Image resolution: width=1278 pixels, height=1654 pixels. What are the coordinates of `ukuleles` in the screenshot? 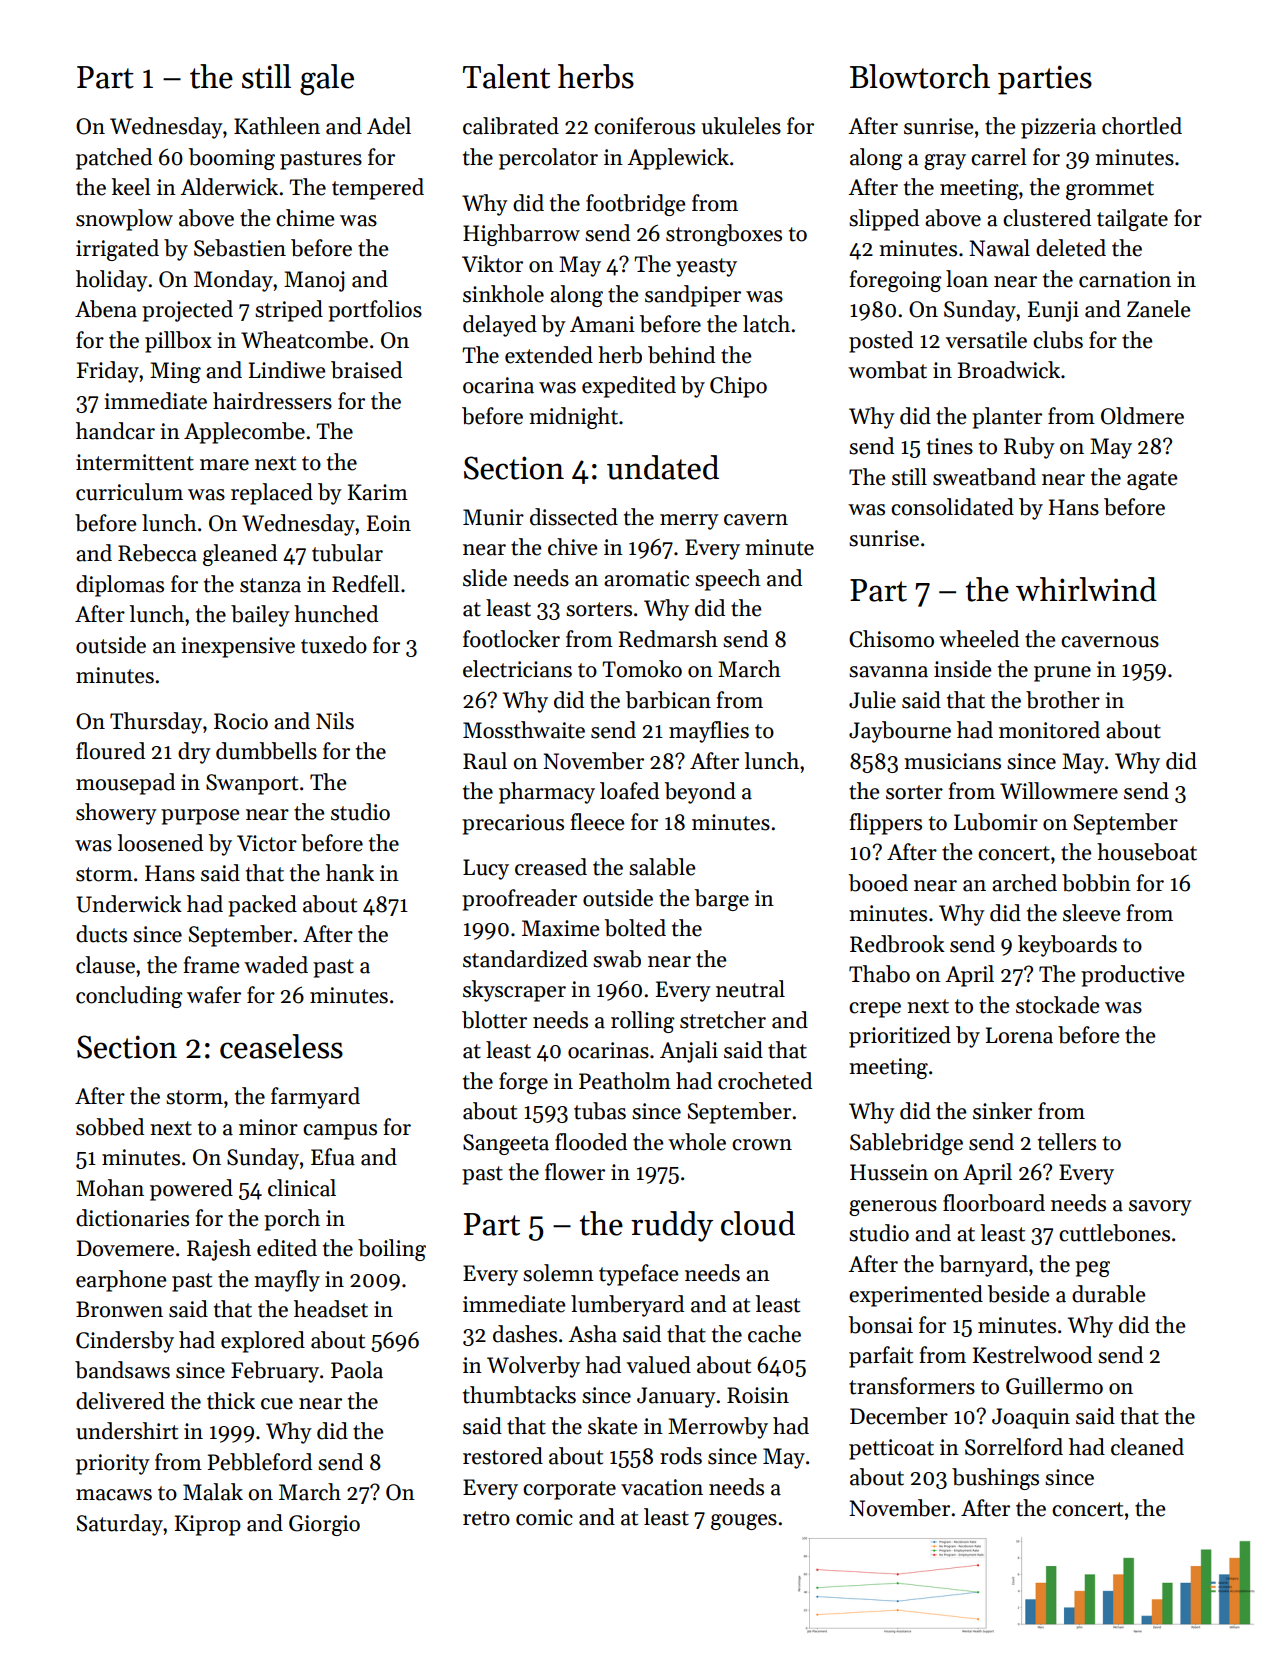 It's located at (741, 126).
